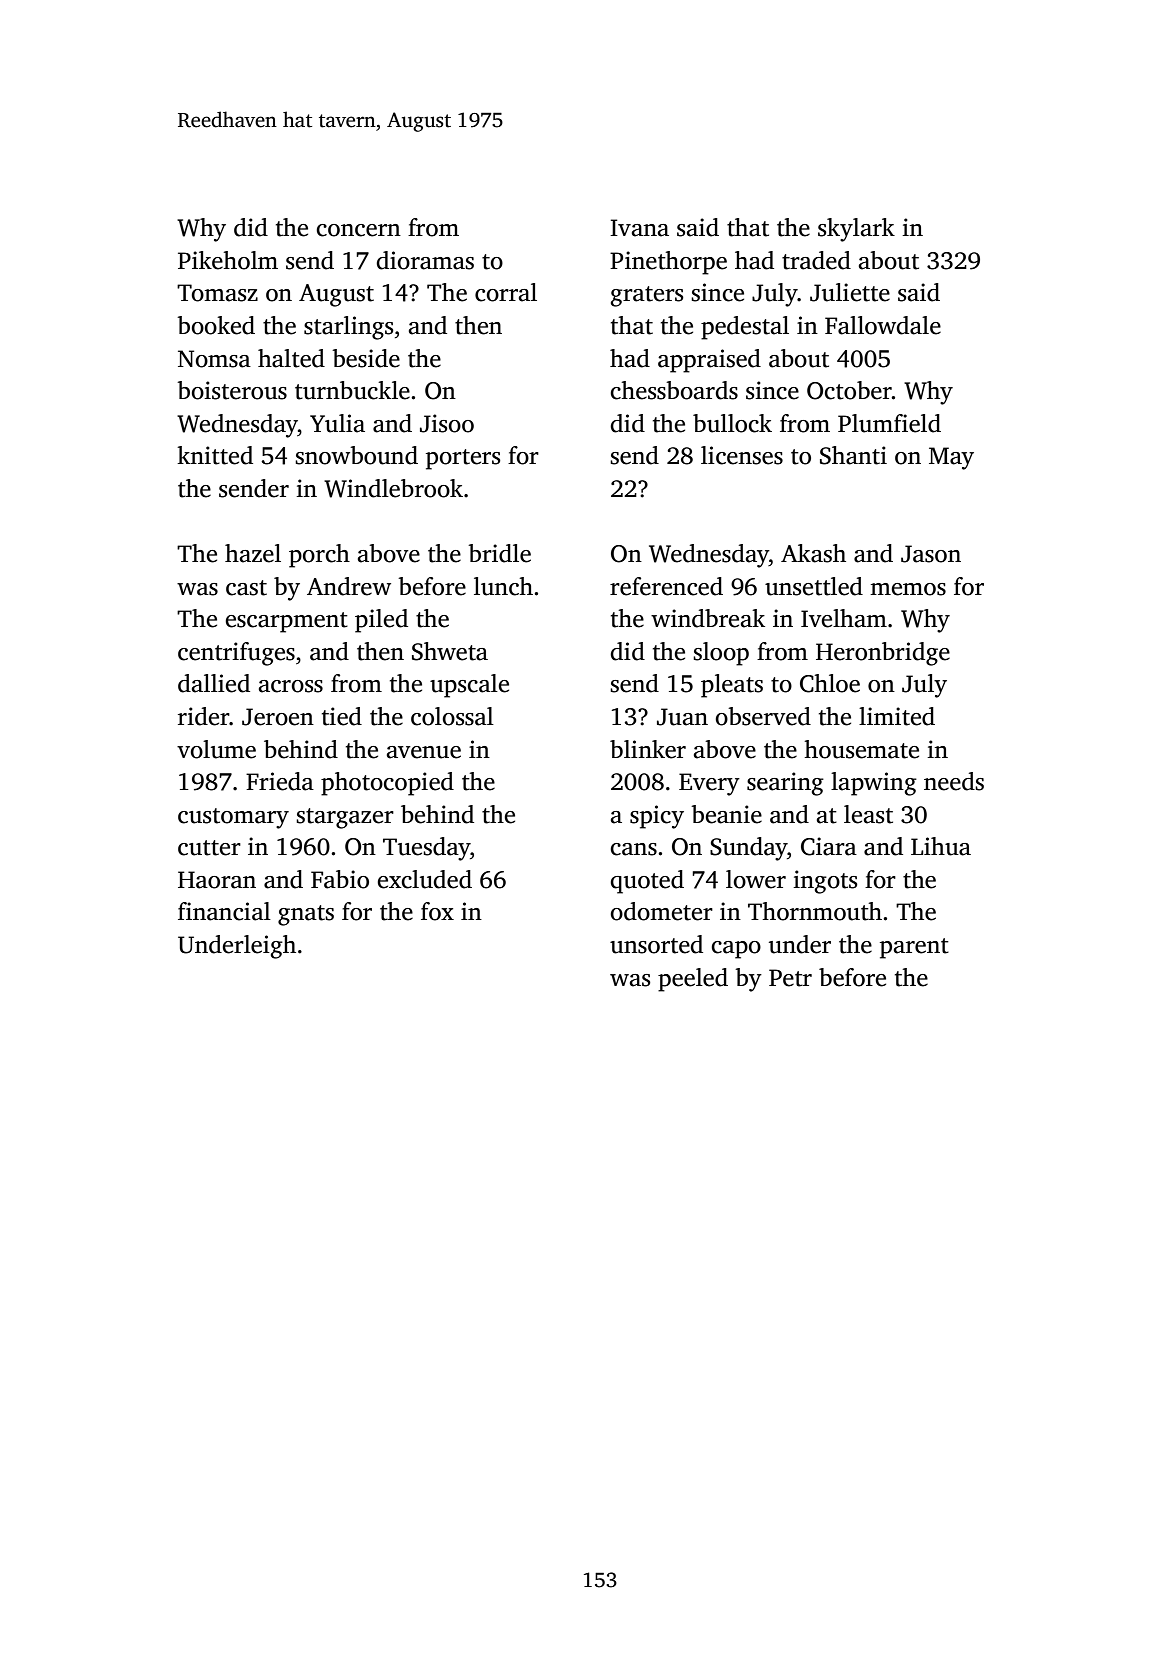  What do you see at coordinates (941, 846) in the screenshot?
I see `Lihua` at bounding box center [941, 846].
